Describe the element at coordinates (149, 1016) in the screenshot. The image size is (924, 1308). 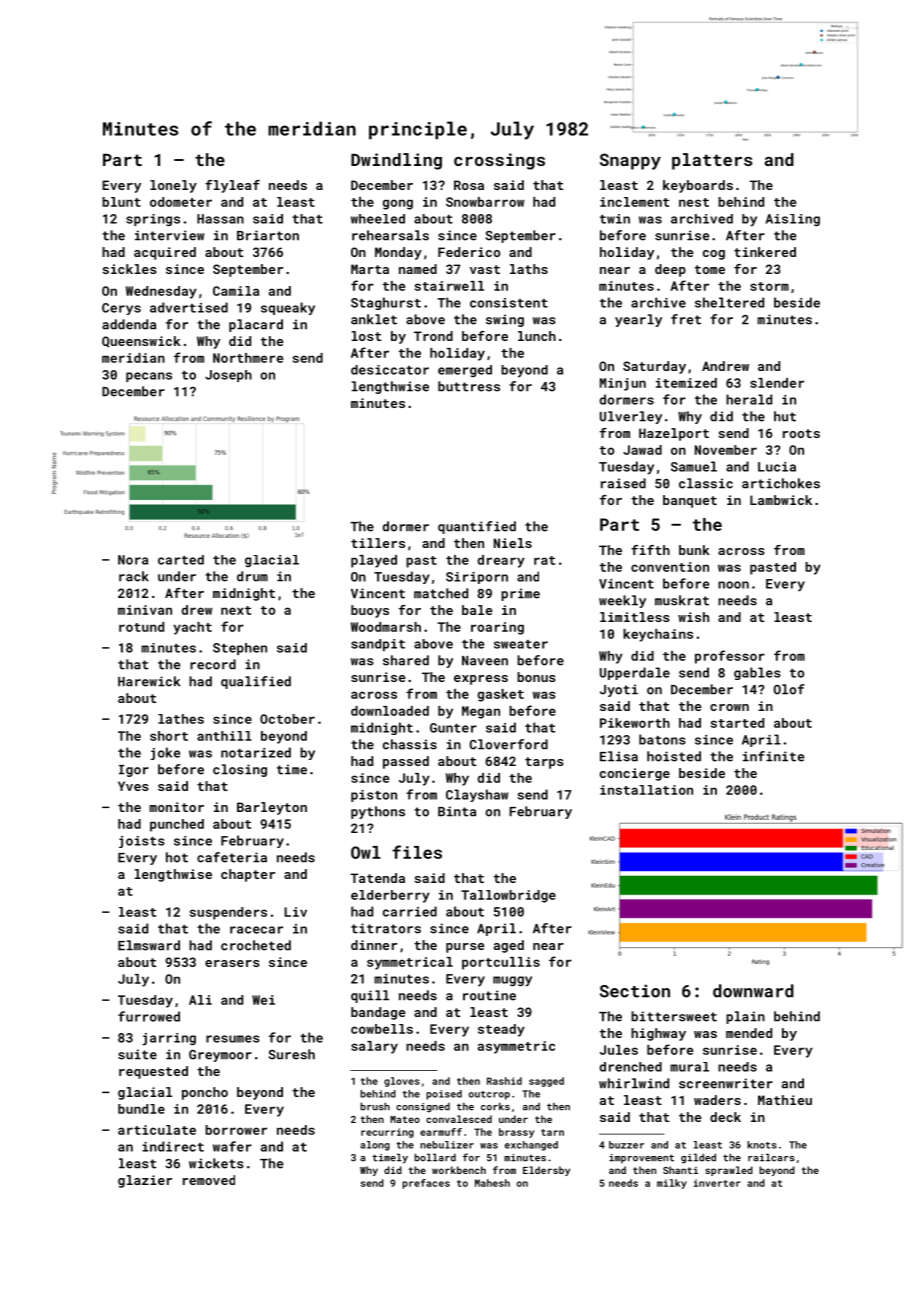
I see `furrowed` at that location.
